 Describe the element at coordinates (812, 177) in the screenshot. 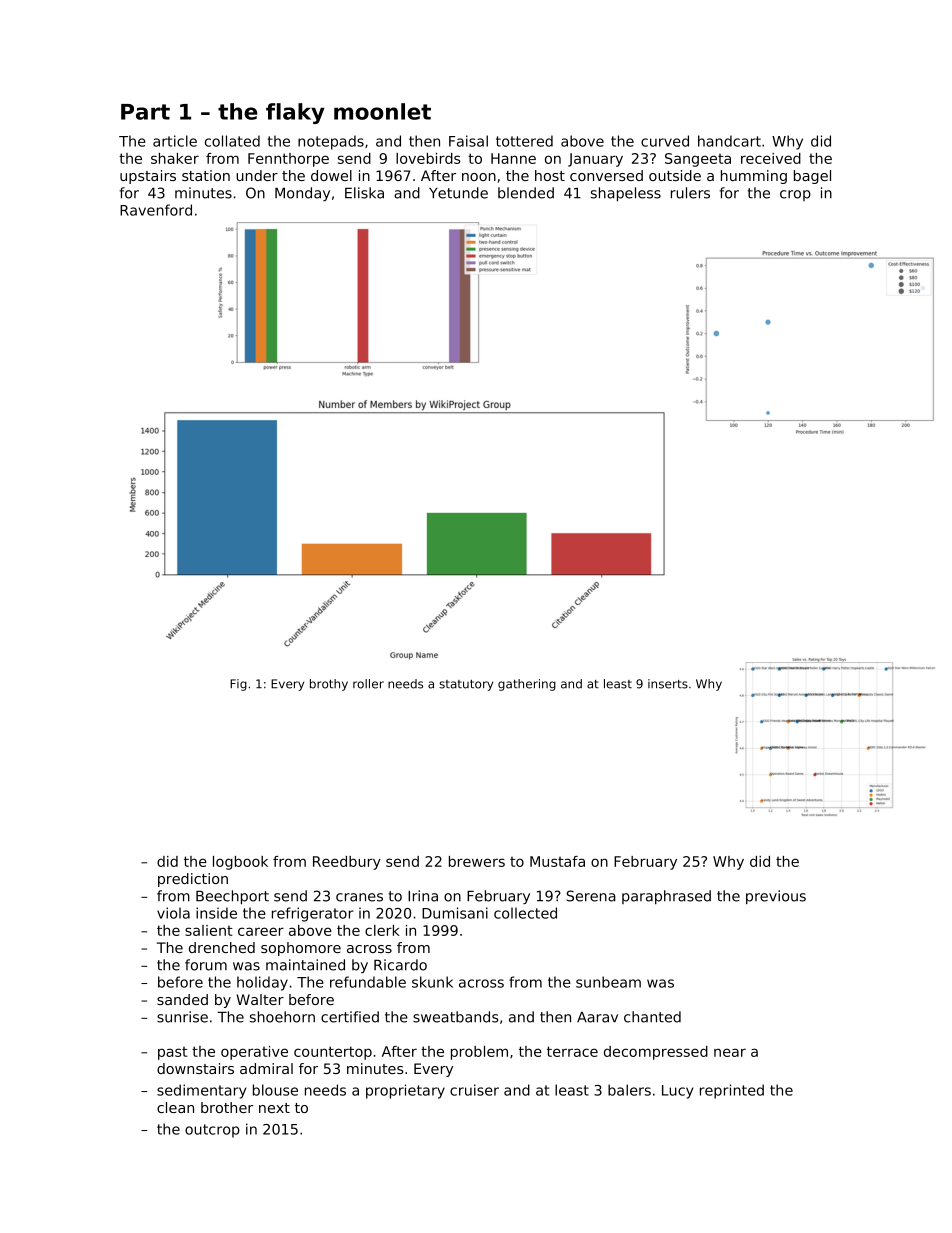

I see `bagel` at that location.
